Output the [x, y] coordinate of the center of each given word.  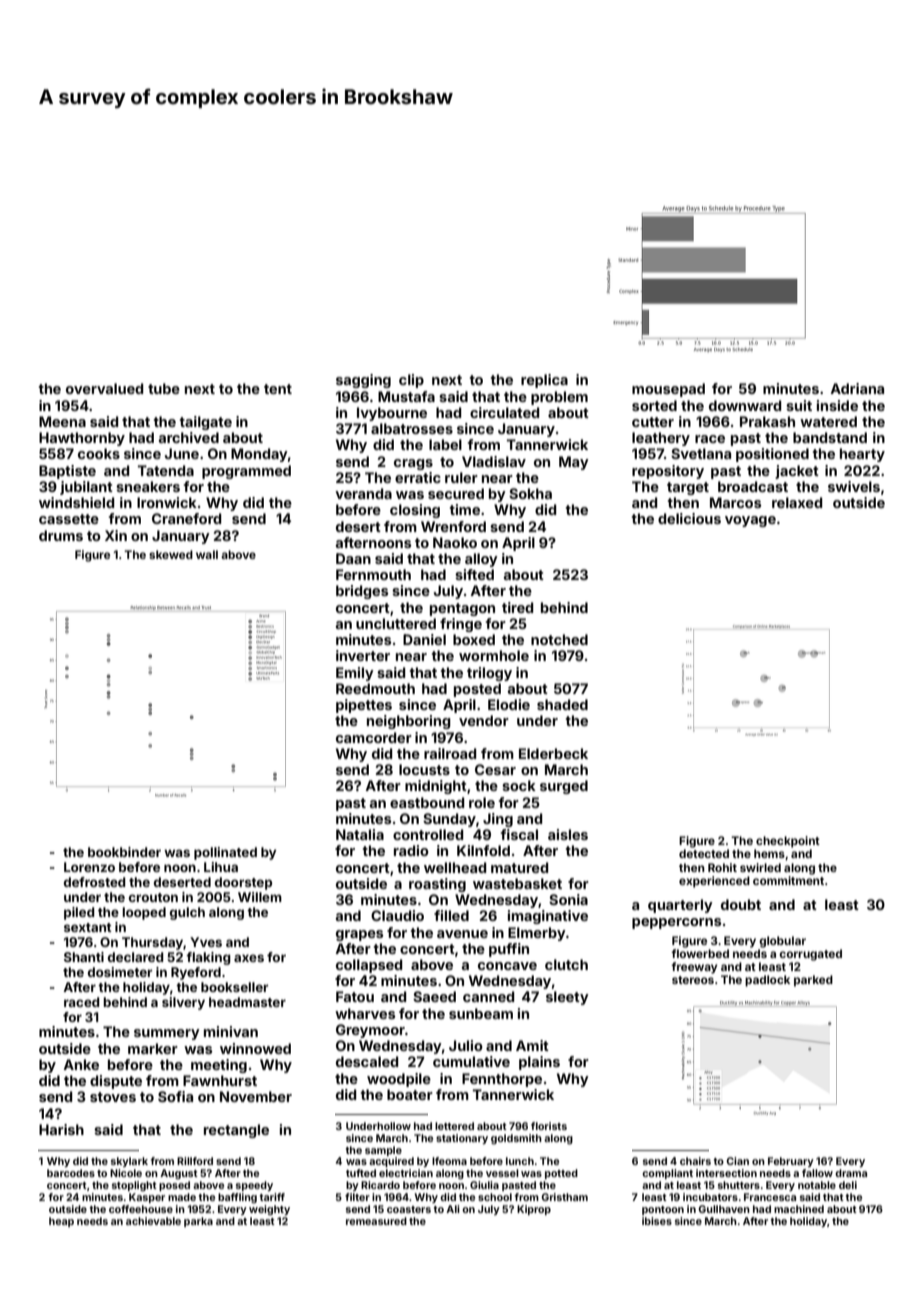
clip [411, 381]
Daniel [424, 639]
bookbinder [124, 852]
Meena [62, 421]
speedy [254, 1186]
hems [769, 853]
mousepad [668, 390]
